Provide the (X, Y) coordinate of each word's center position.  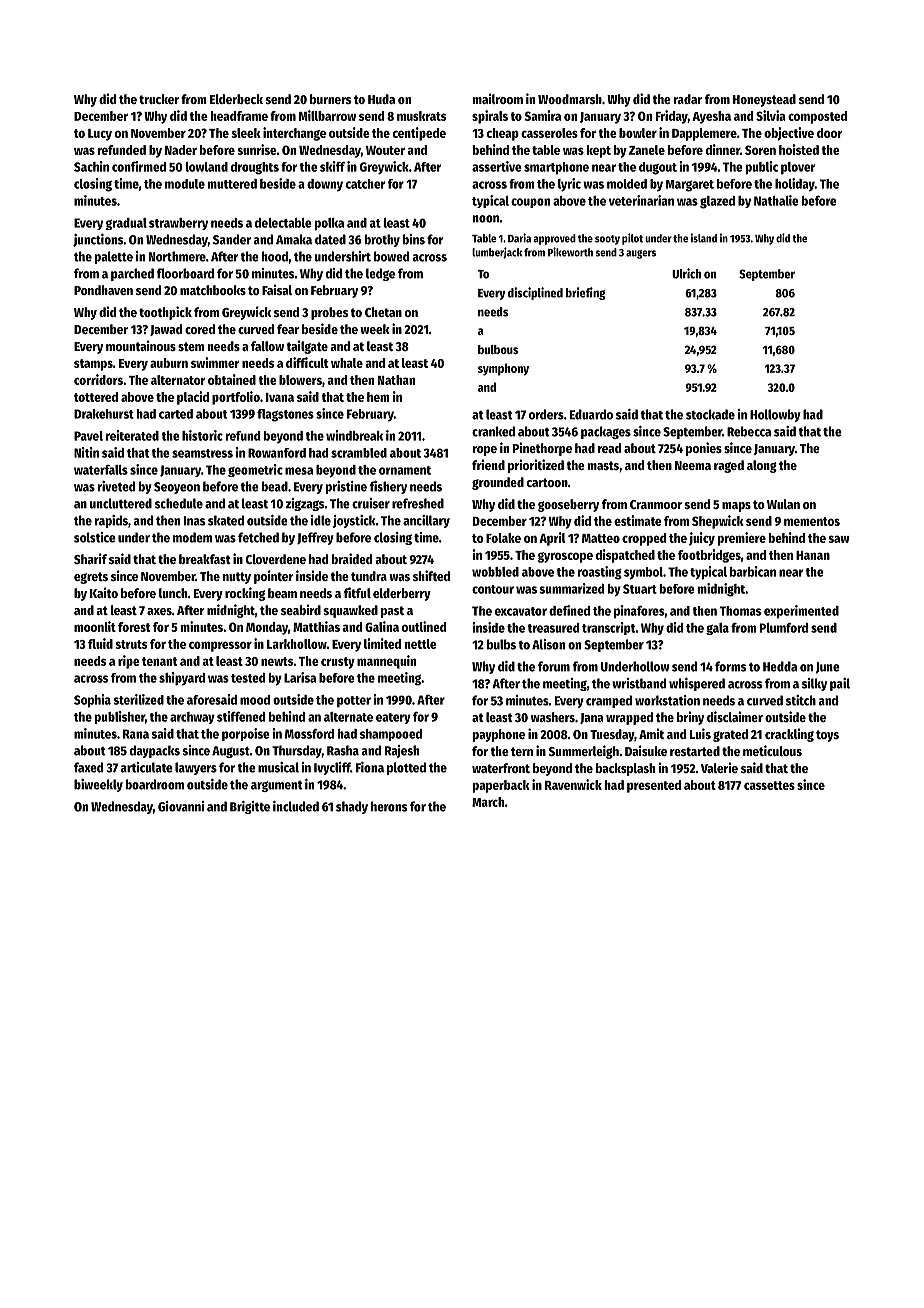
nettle (421, 644)
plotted (406, 768)
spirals (490, 117)
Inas (194, 521)
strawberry (178, 224)
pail (840, 684)
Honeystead (764, 100)
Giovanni (181, 806)
